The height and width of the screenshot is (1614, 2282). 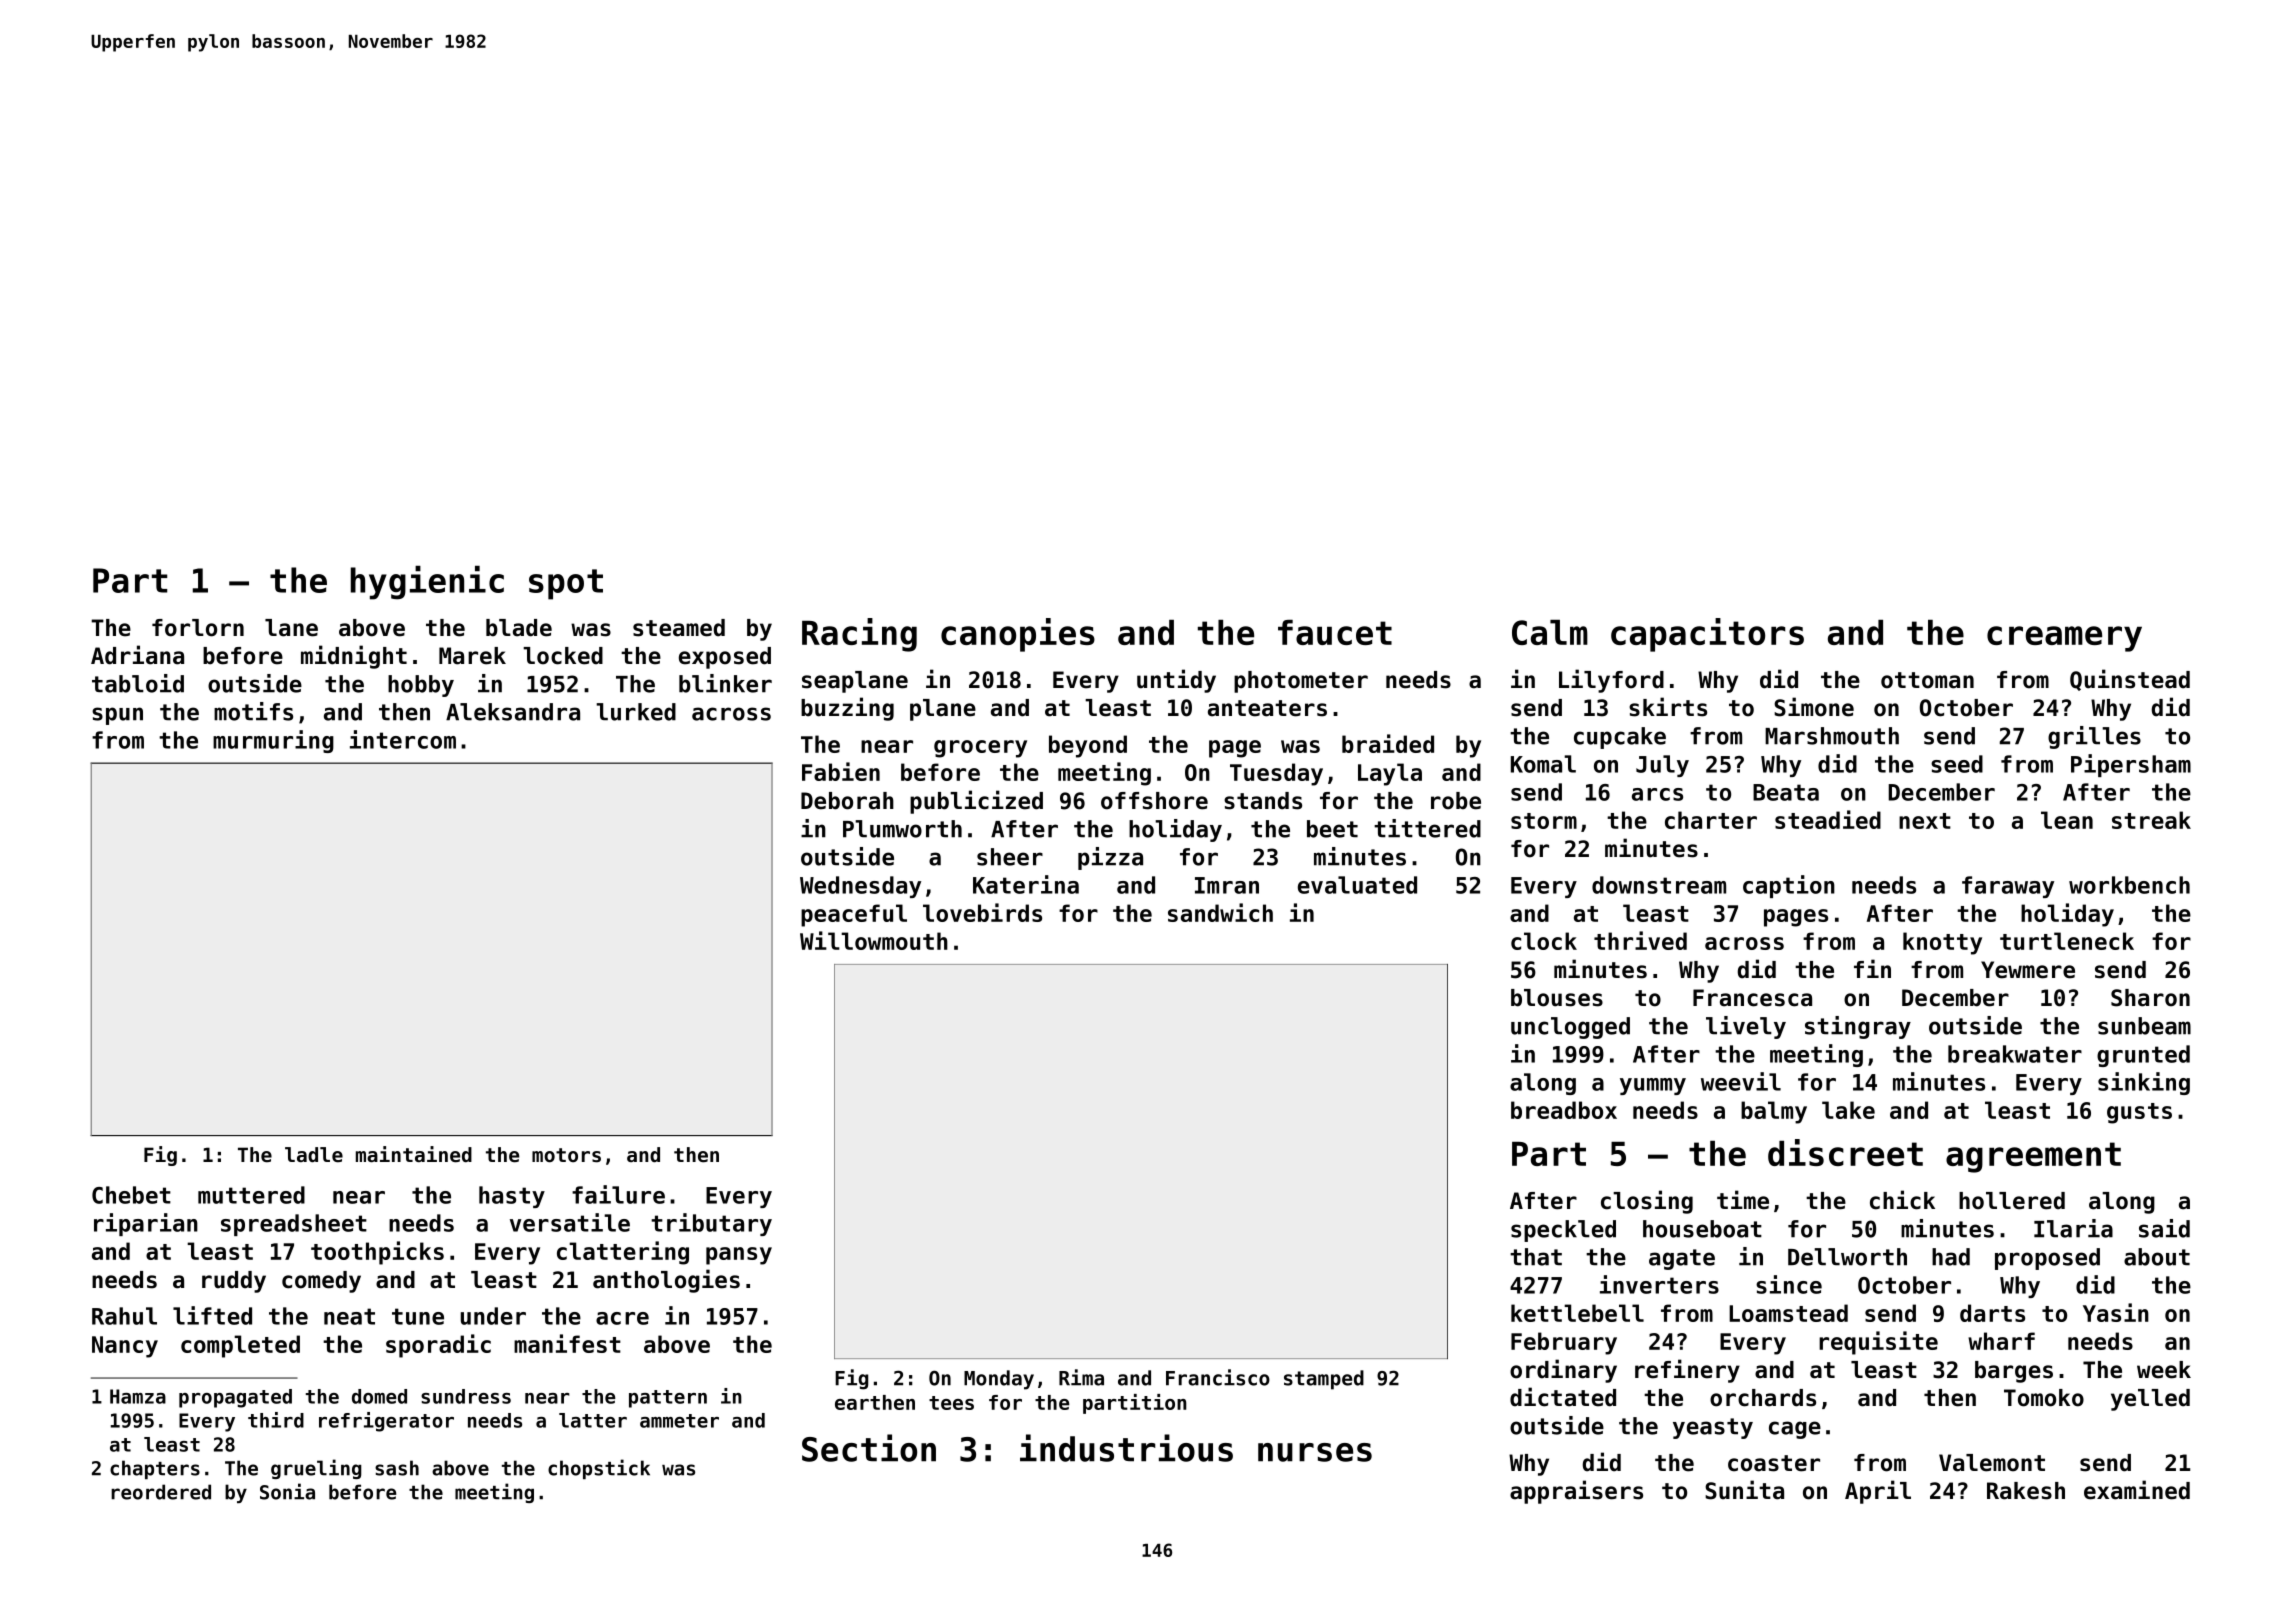 I want to click on next, so click(x=1925, y=821).
